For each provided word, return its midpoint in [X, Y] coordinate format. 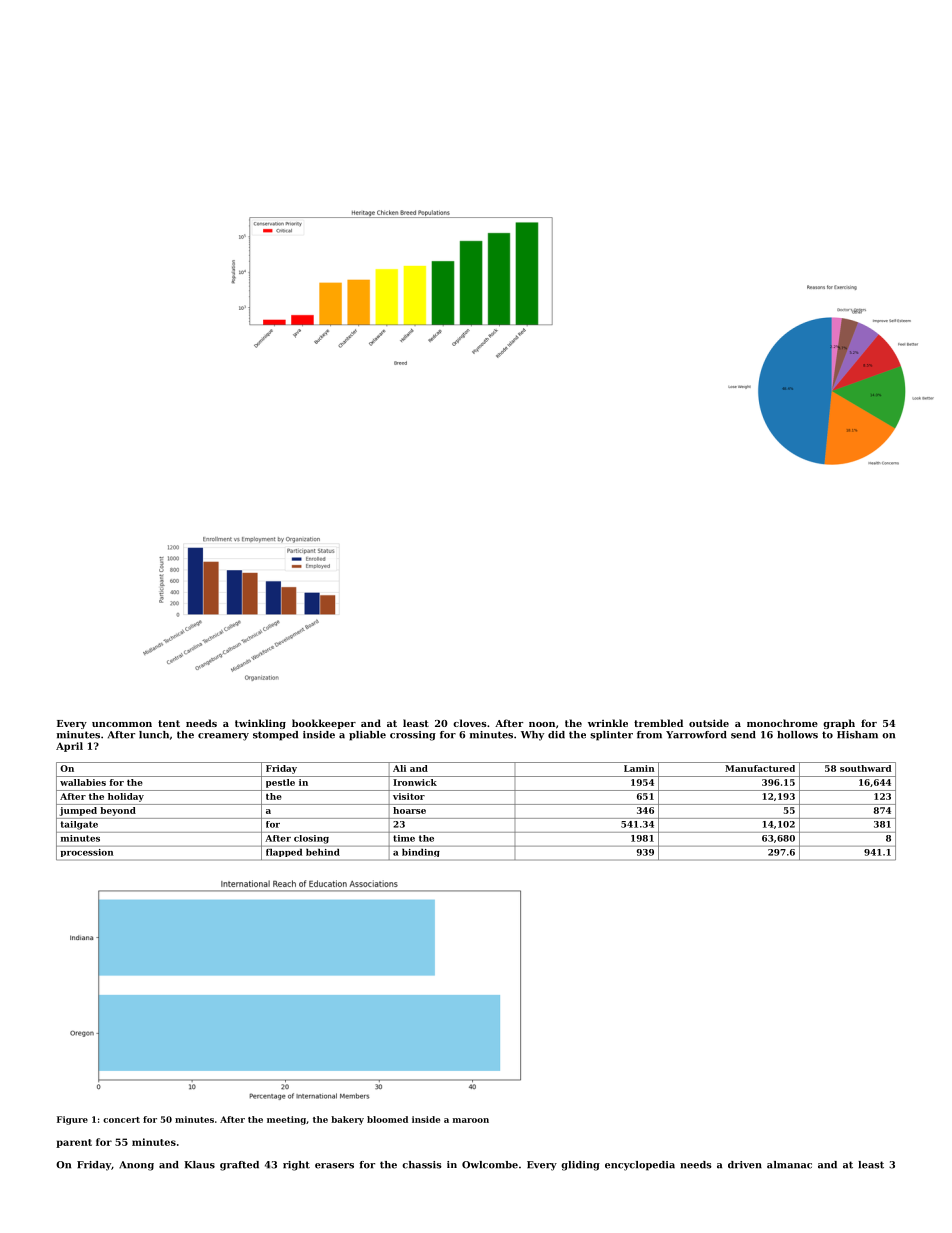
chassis [422, 1165]
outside [709, 723]
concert [121, 1120]
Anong [136, 1166]
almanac [789, 1165]
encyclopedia [640, 1166]
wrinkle [608, 723]
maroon [471, 1120]
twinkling [260, 724]
